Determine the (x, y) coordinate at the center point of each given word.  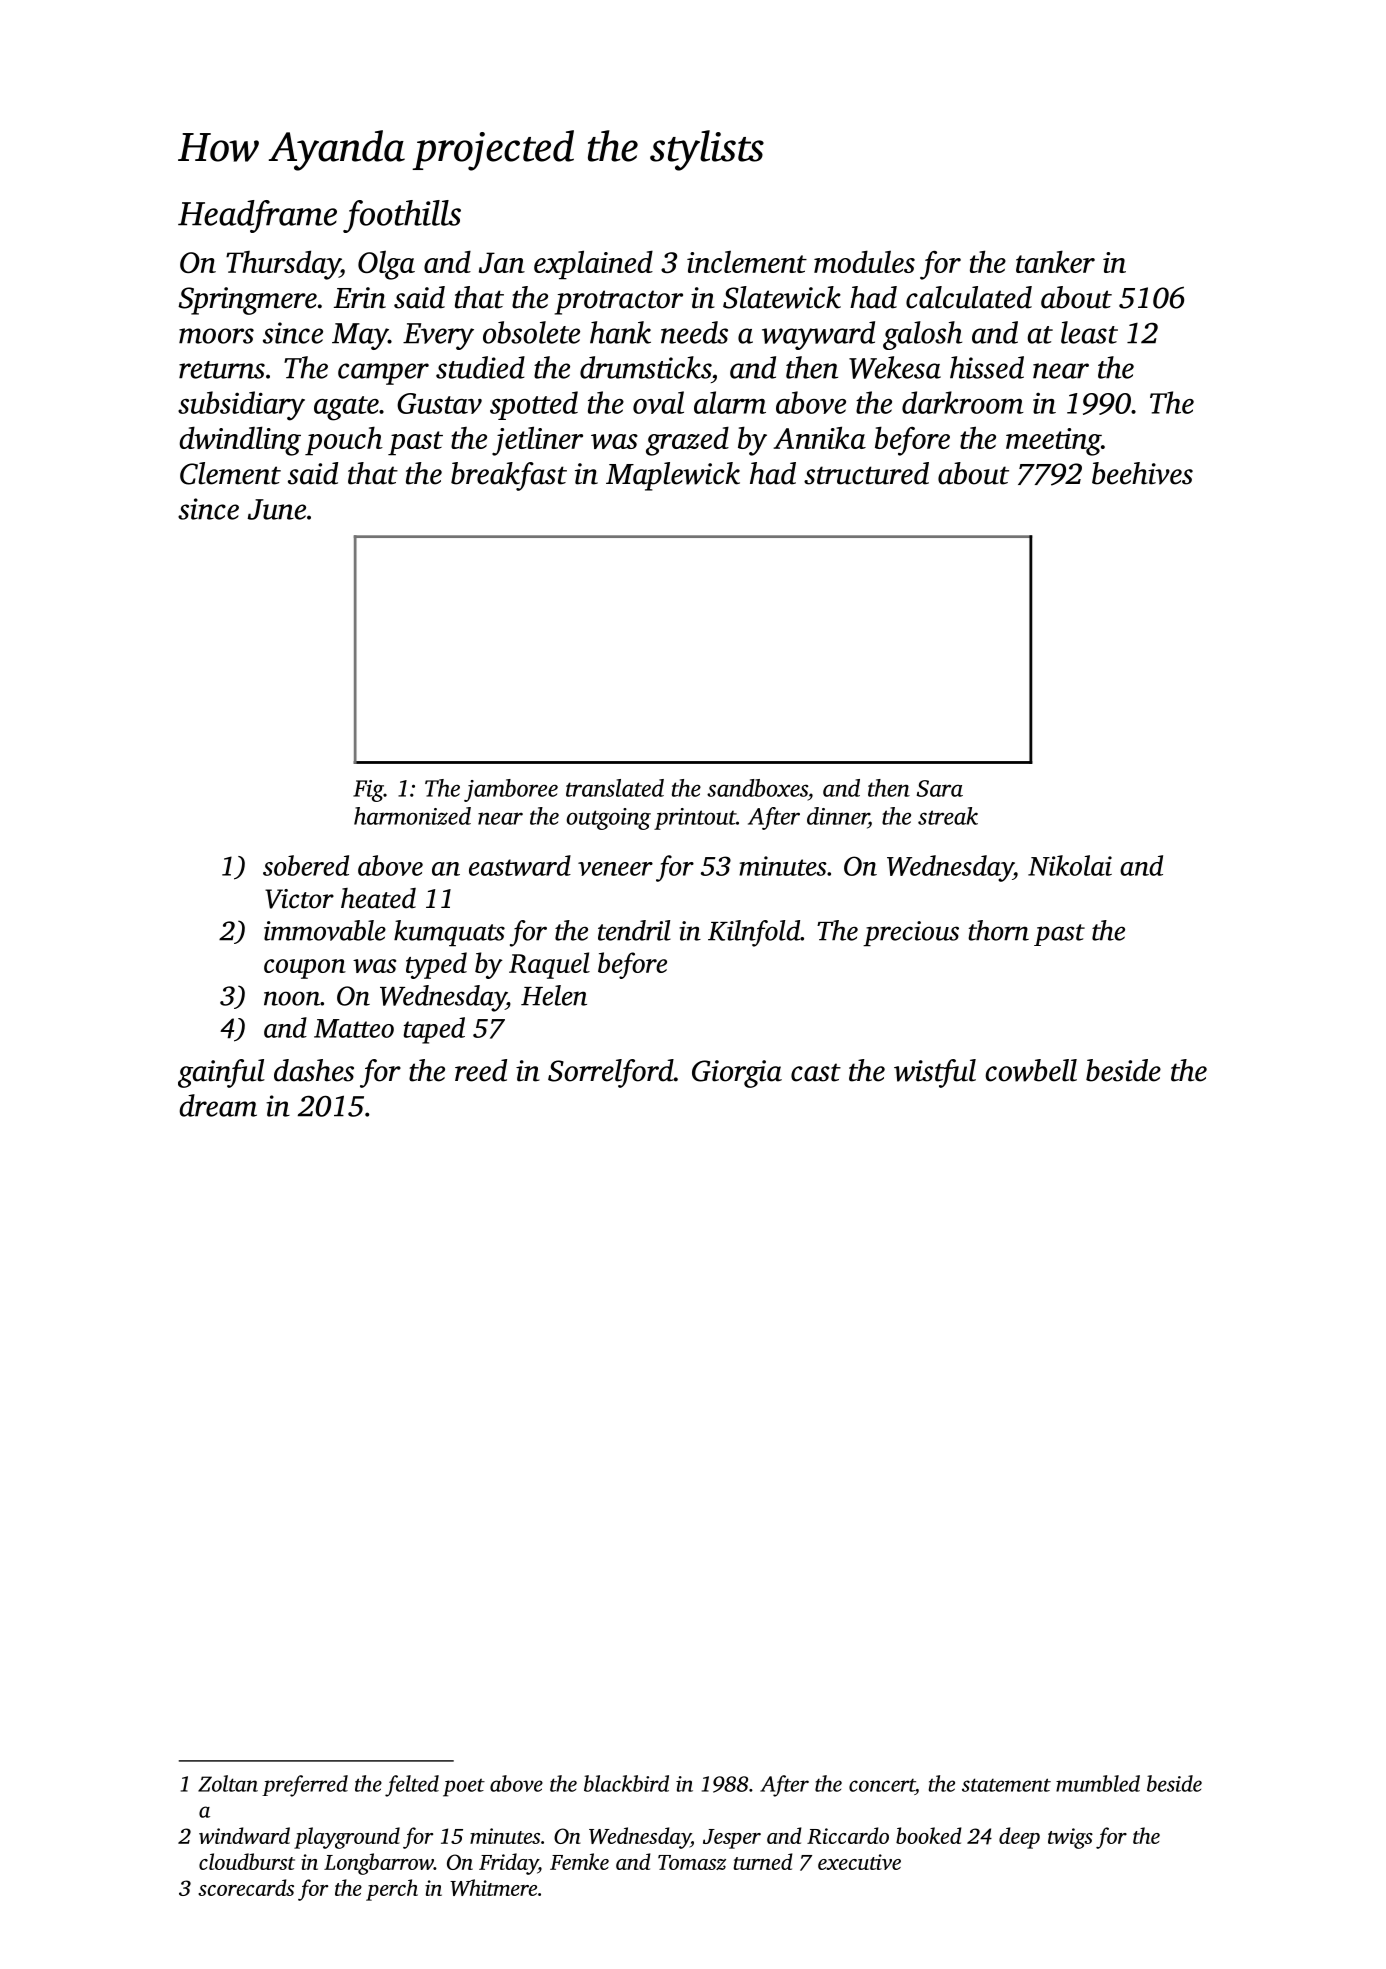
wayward (818, 335)
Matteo (354, 1028)
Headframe (257, 216)
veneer (615, 869)
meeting (1053, 442)
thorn (998, 930)
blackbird (626, 1783)
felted (412, 1786)
